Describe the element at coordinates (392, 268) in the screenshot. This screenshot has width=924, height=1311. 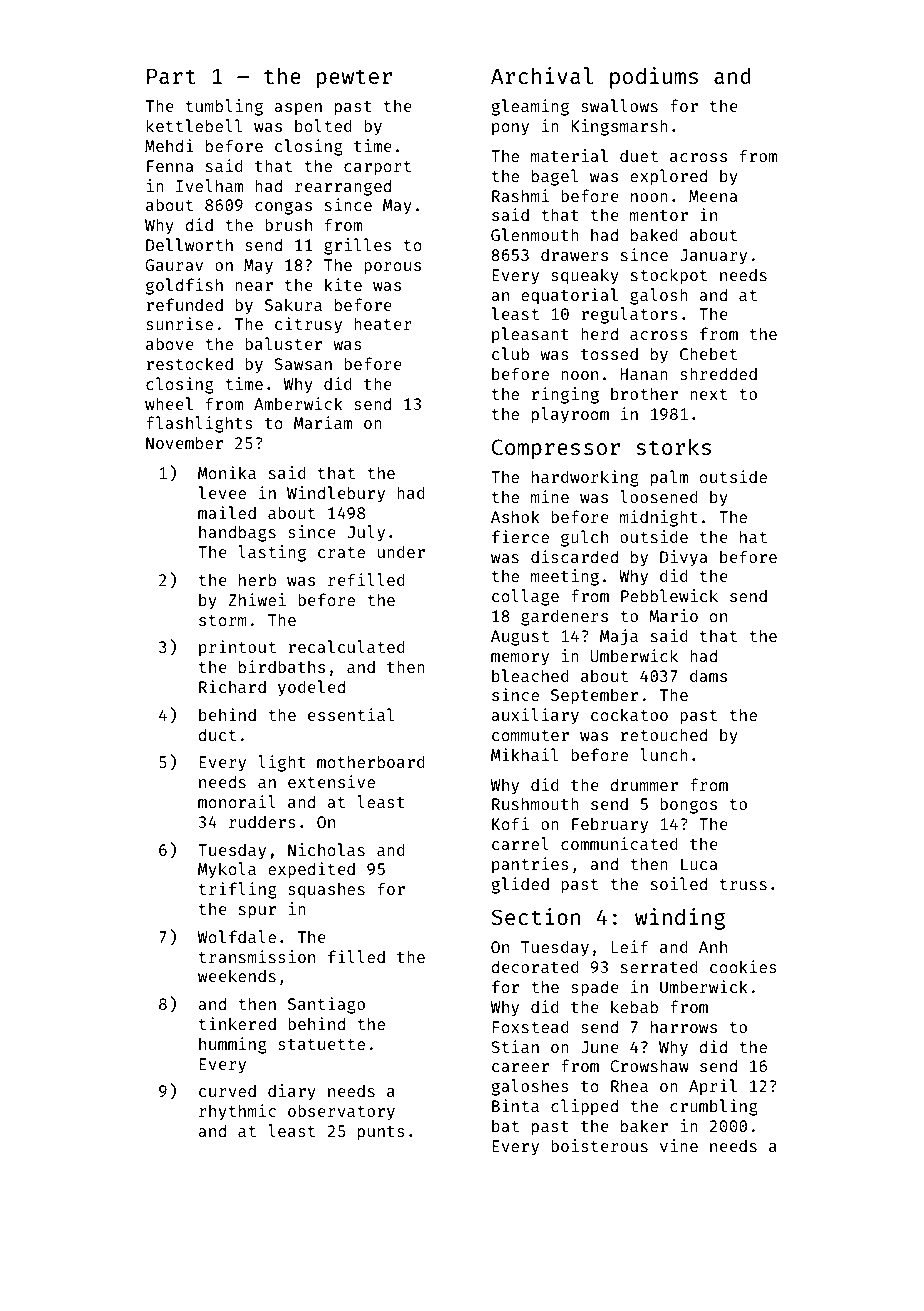
I see `porous` at that location.
